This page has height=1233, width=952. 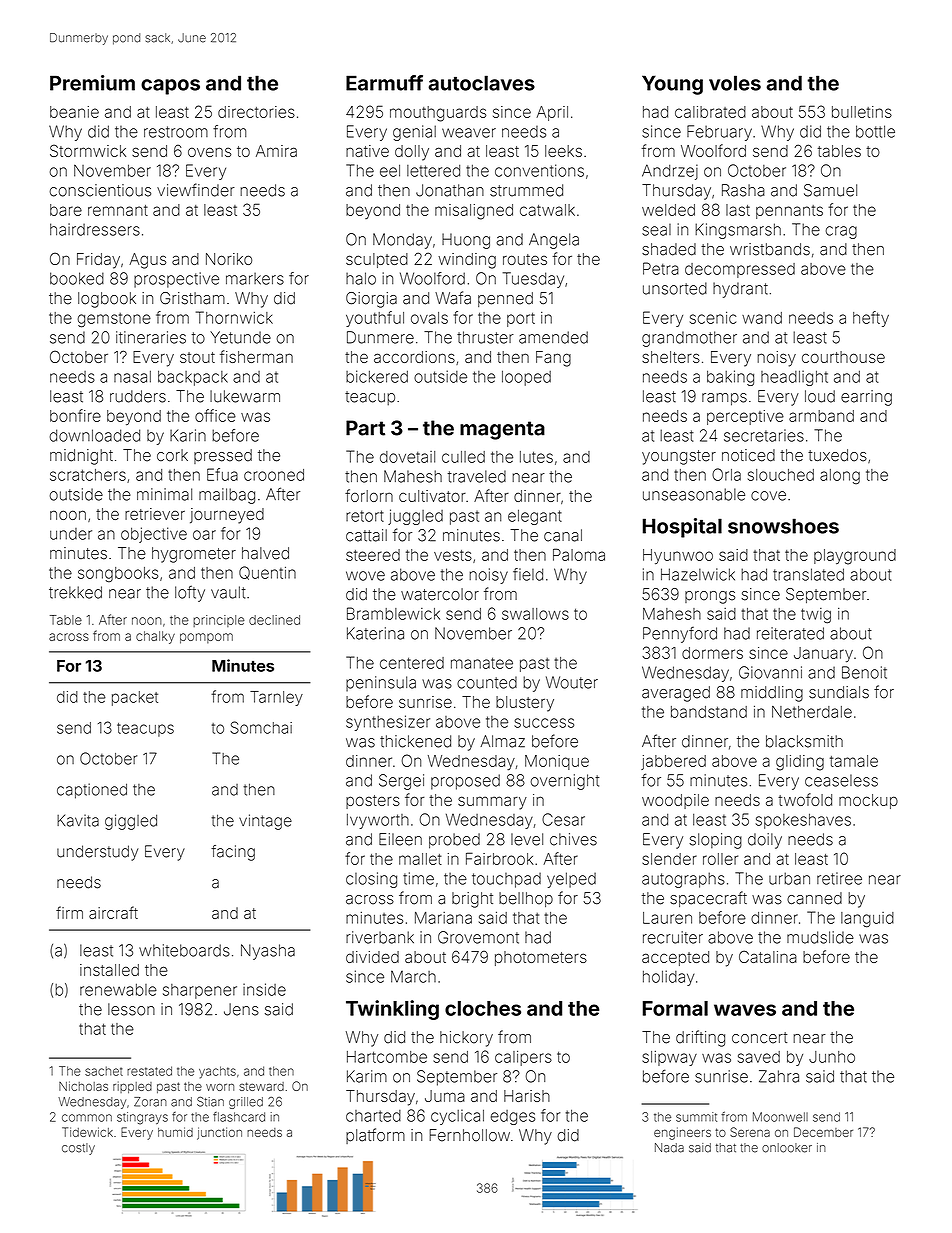 I want to click on onlooker, so click(x=787, y=1148).
